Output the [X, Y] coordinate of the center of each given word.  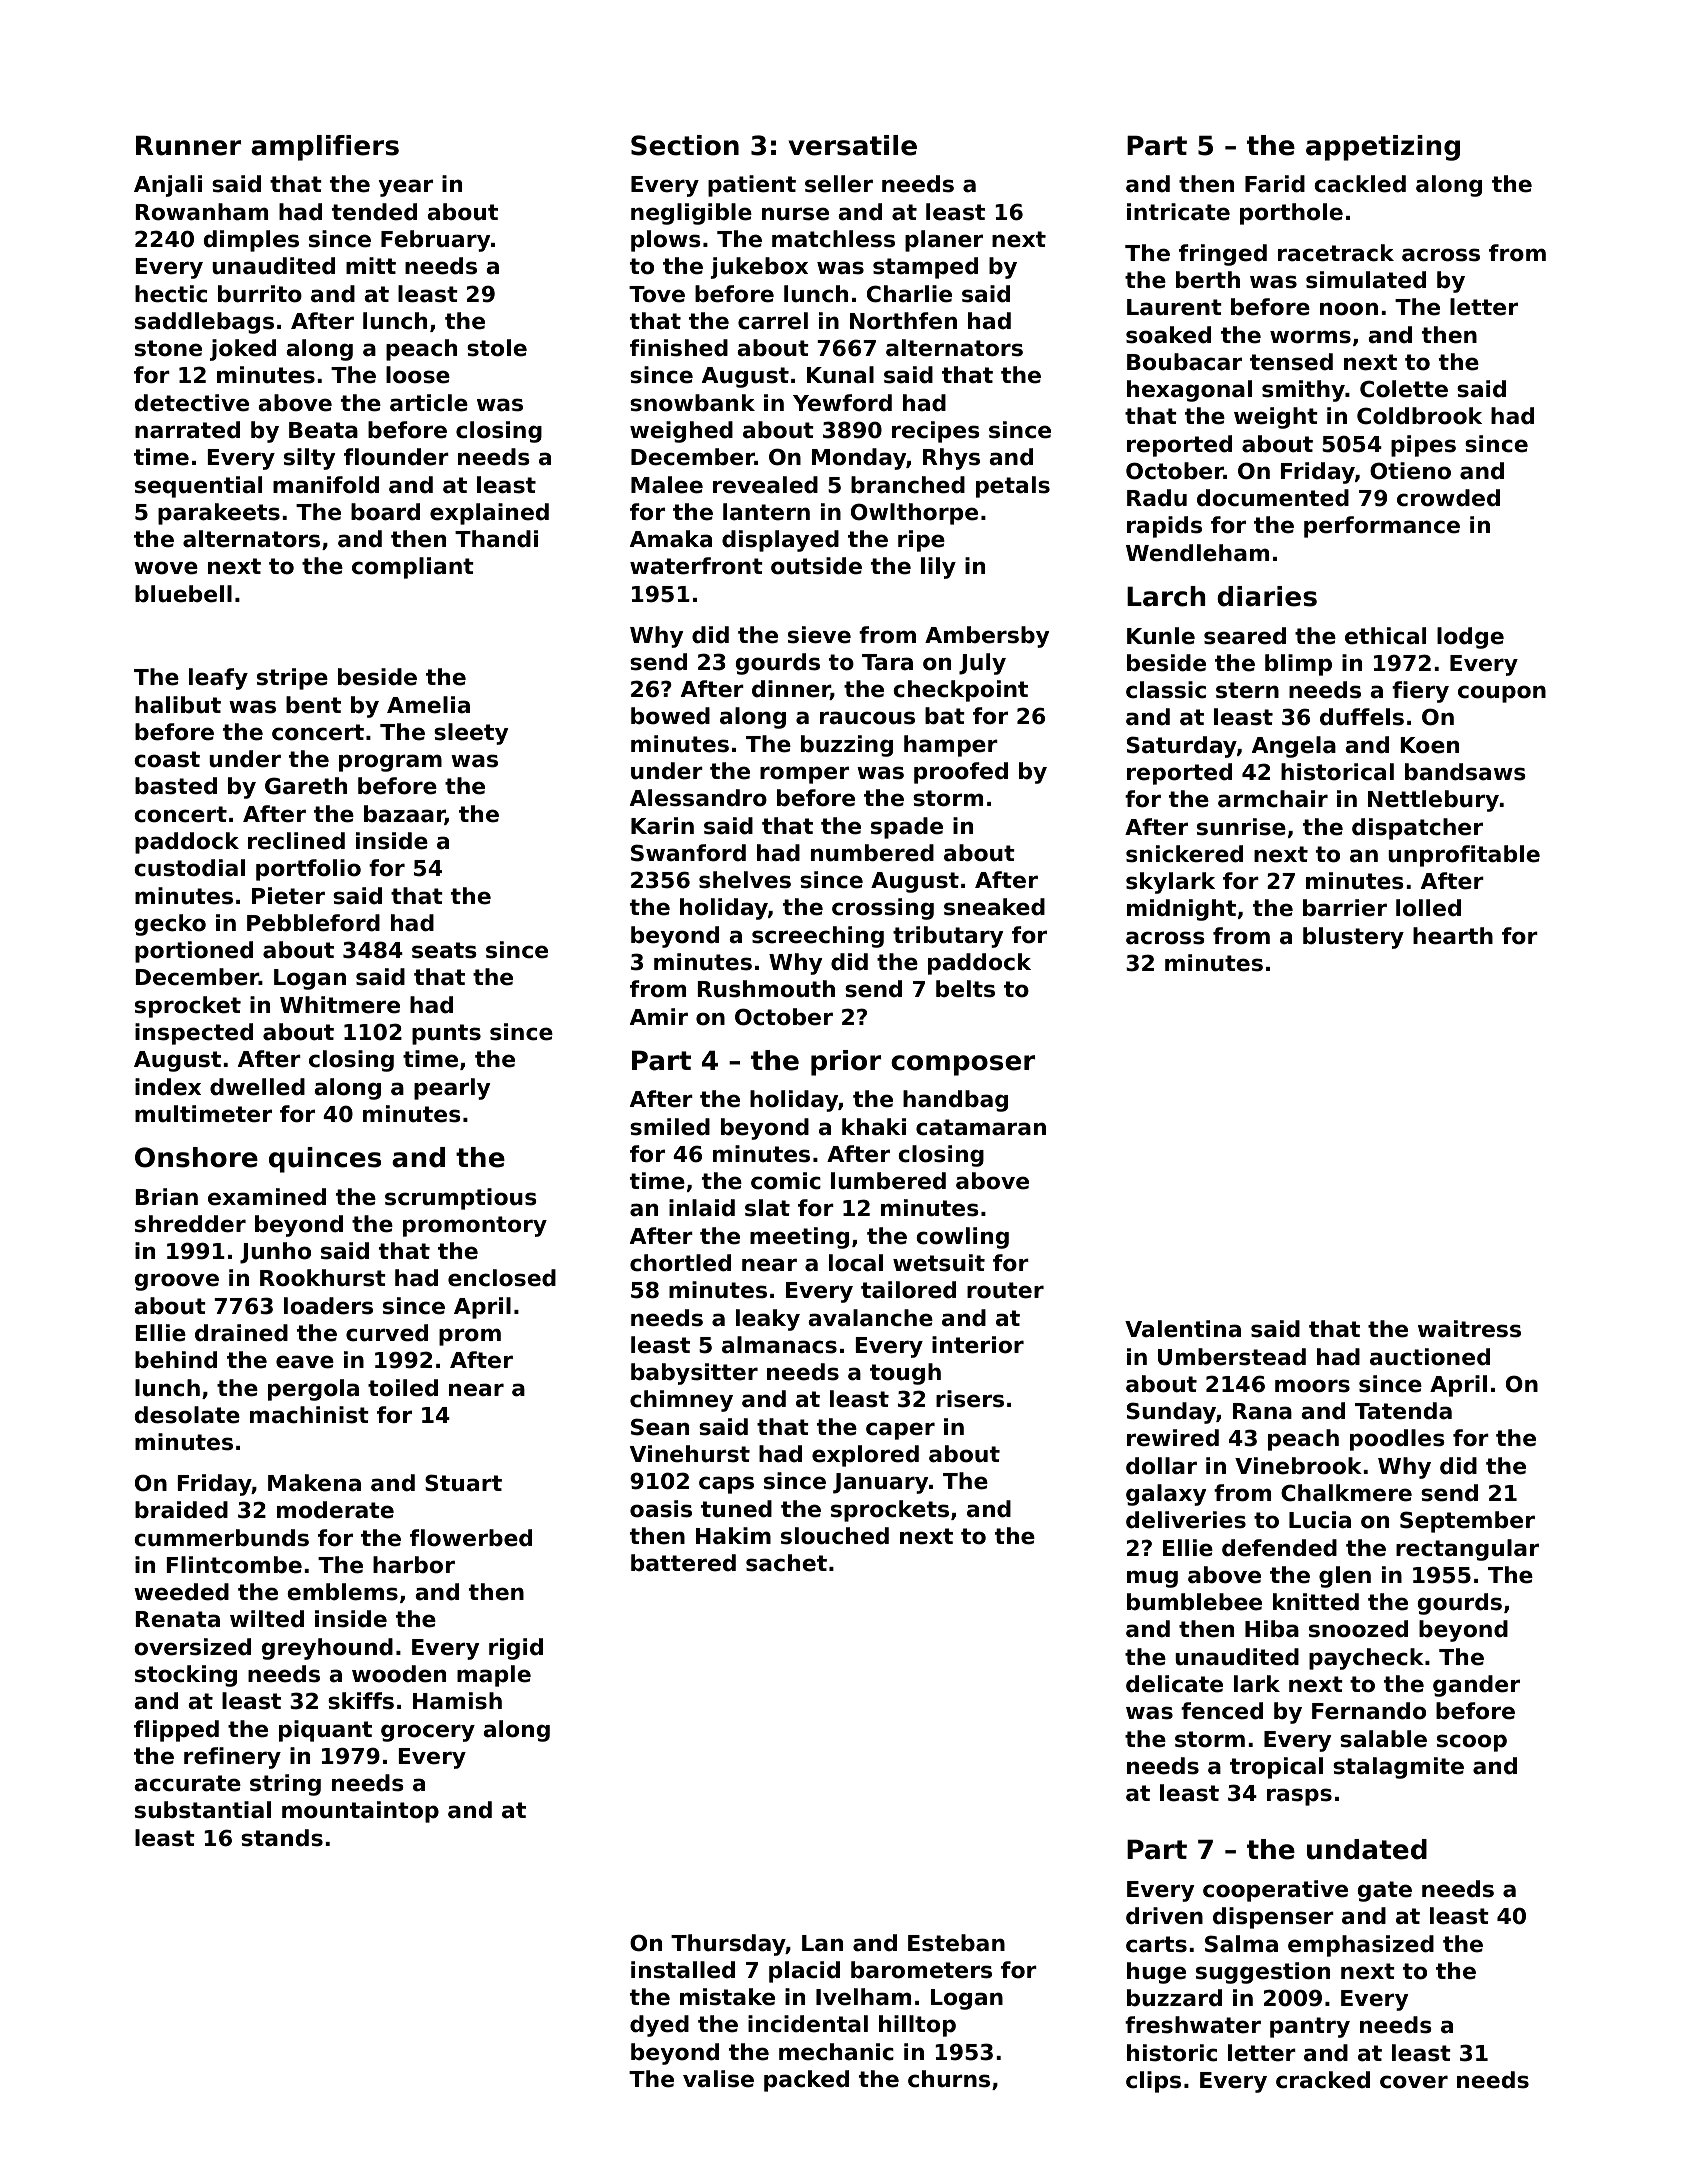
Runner [188, 145]
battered [683, 1563]
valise [718, 2079]
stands [282, 1838]
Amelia [428, 705]
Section [685, 145]
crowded [1448, 498]
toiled [403, 1388]
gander [1476, 1686]
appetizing [1383, 148]
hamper [951, 746]
